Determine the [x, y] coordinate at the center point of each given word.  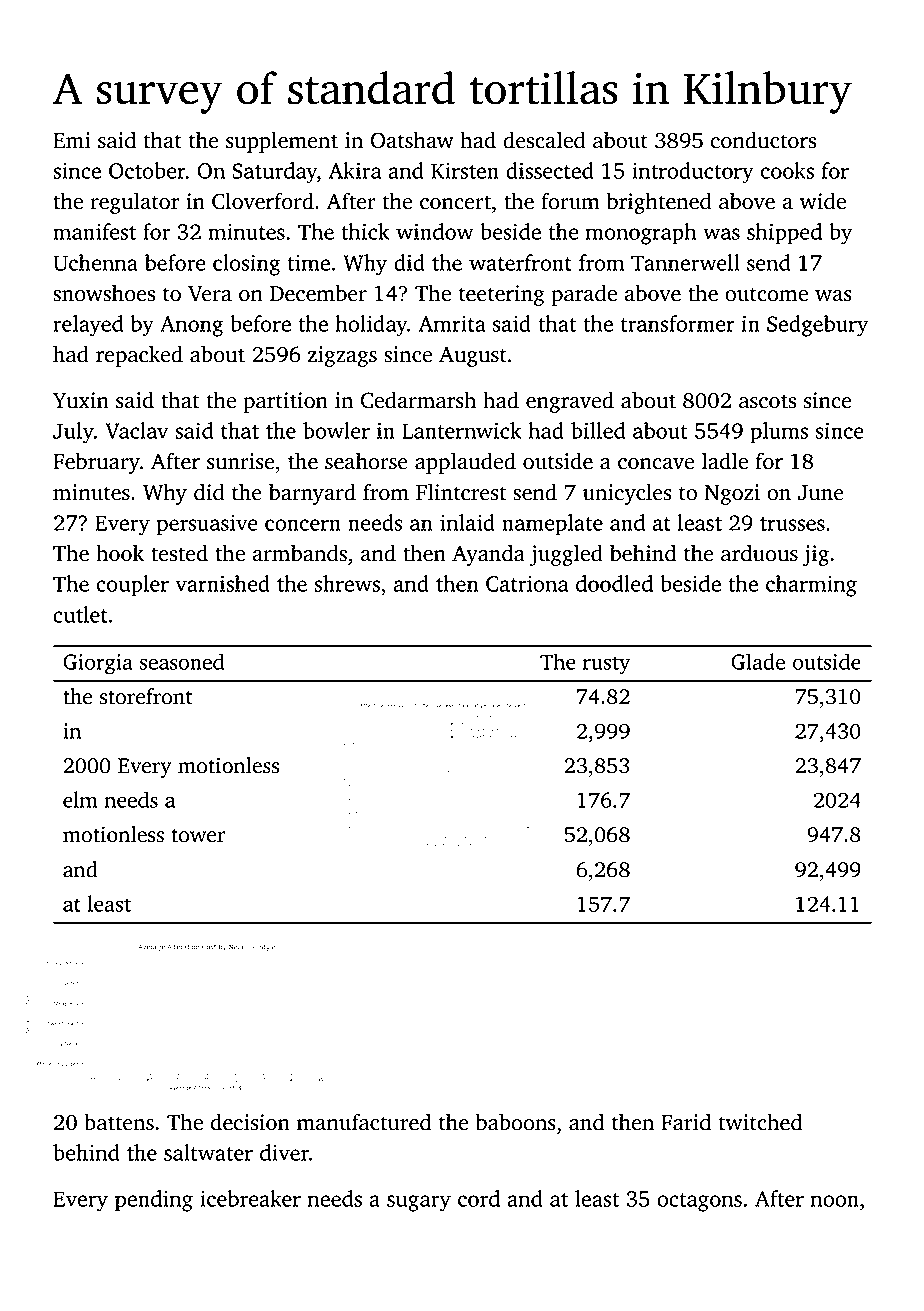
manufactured [364, 1122]
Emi [72, 140]
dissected [550, 170]
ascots [767, 401]
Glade [758, 661]
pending [154, 1201]
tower [198, 836]
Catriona [527, 583]
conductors [763, 140]
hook [120, 553]
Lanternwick [461, 430]
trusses [792, 524]
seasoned [182, 661]
